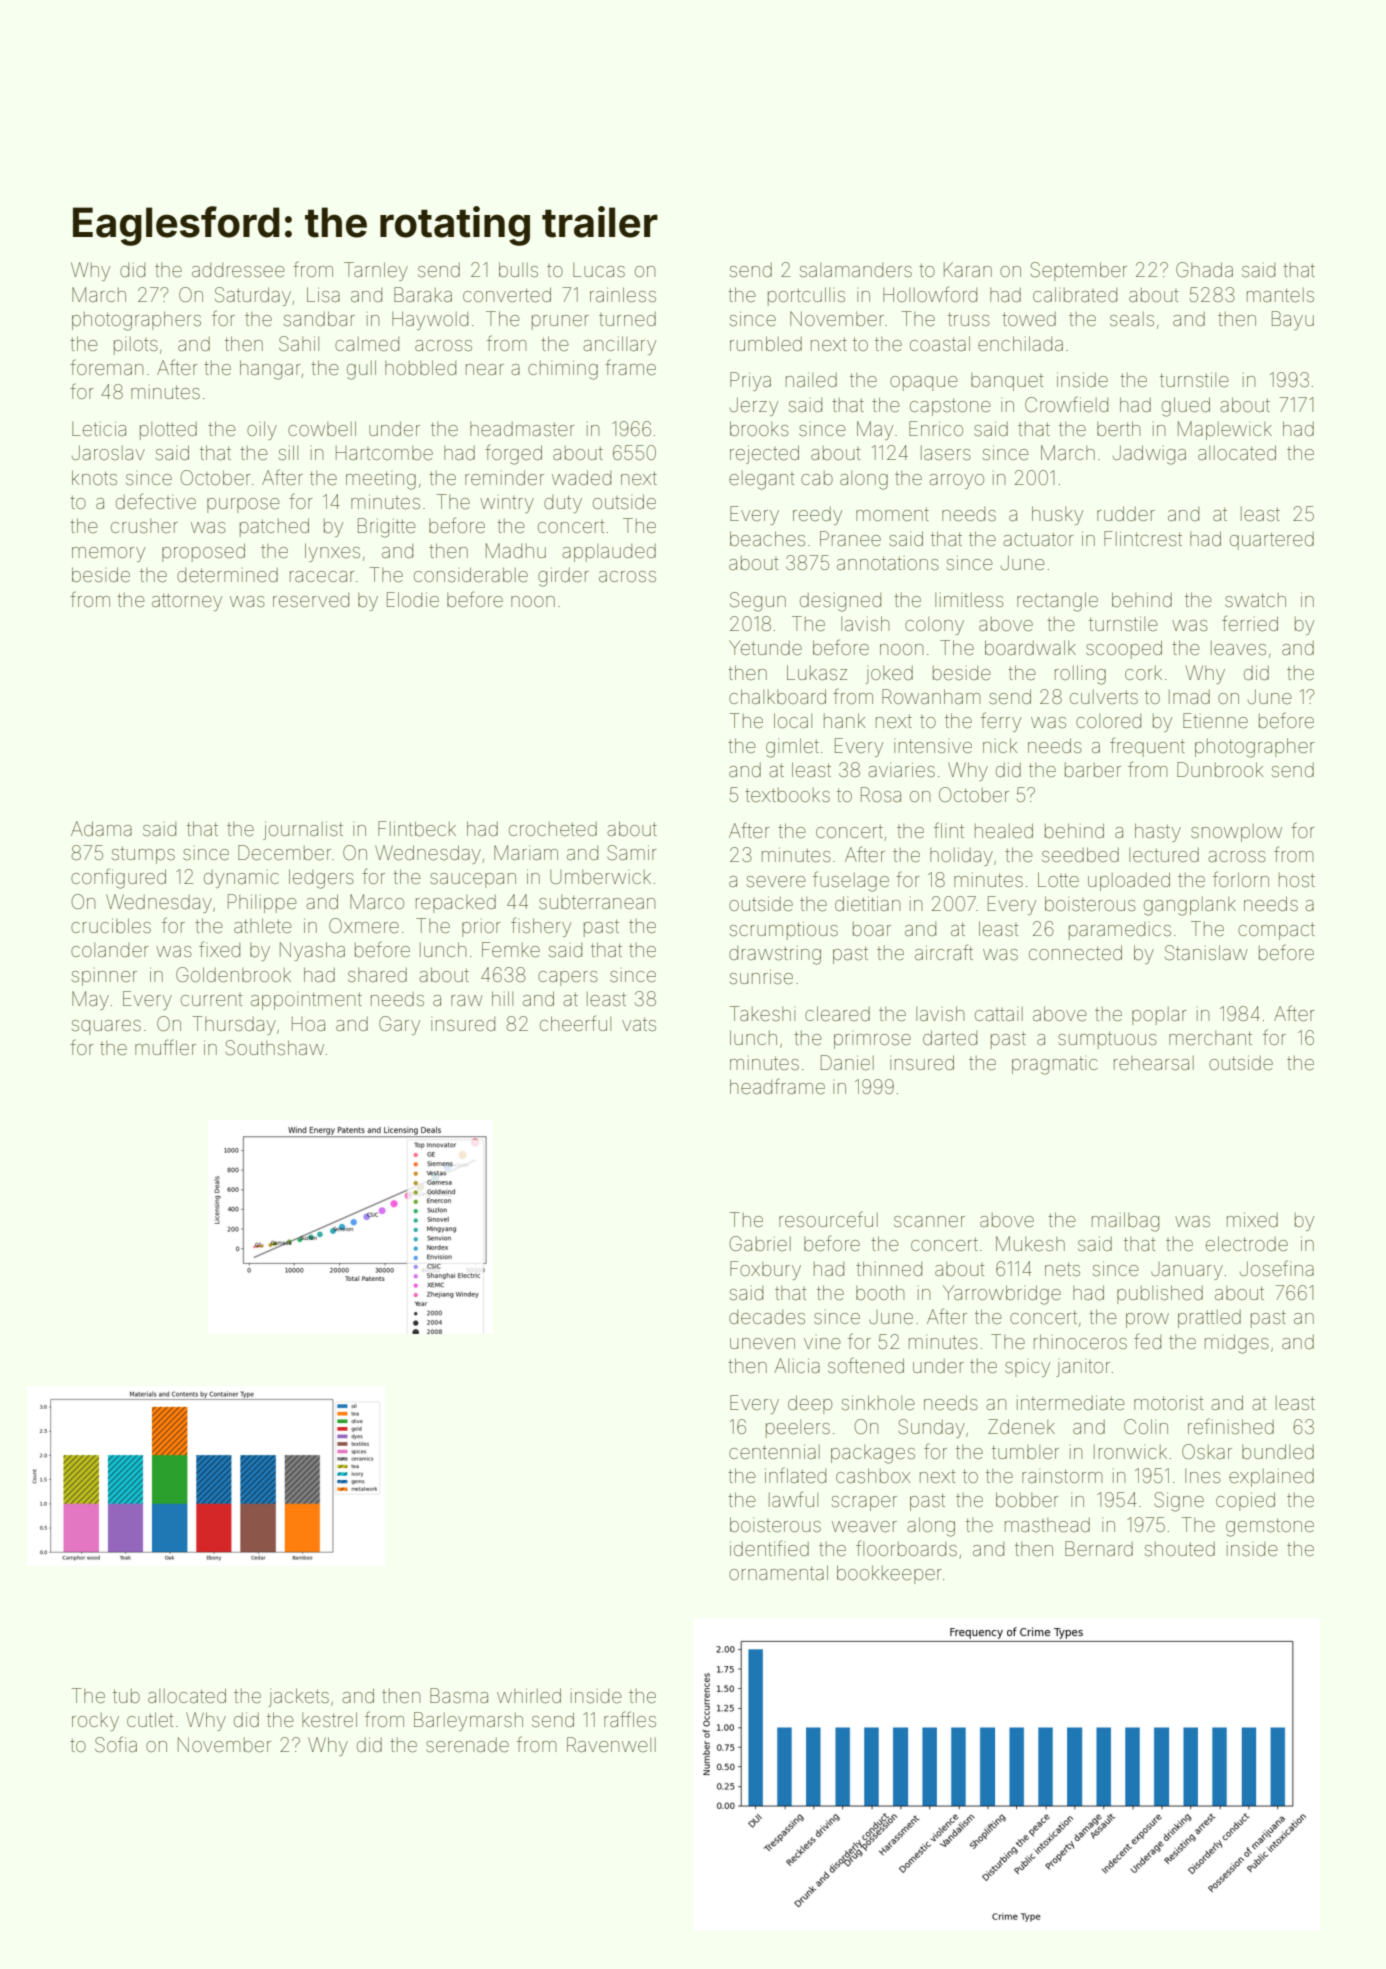  What do you see at coordinates (502, 998) in the screenshot?
I see `hill` at bounding box center [502, 998].
